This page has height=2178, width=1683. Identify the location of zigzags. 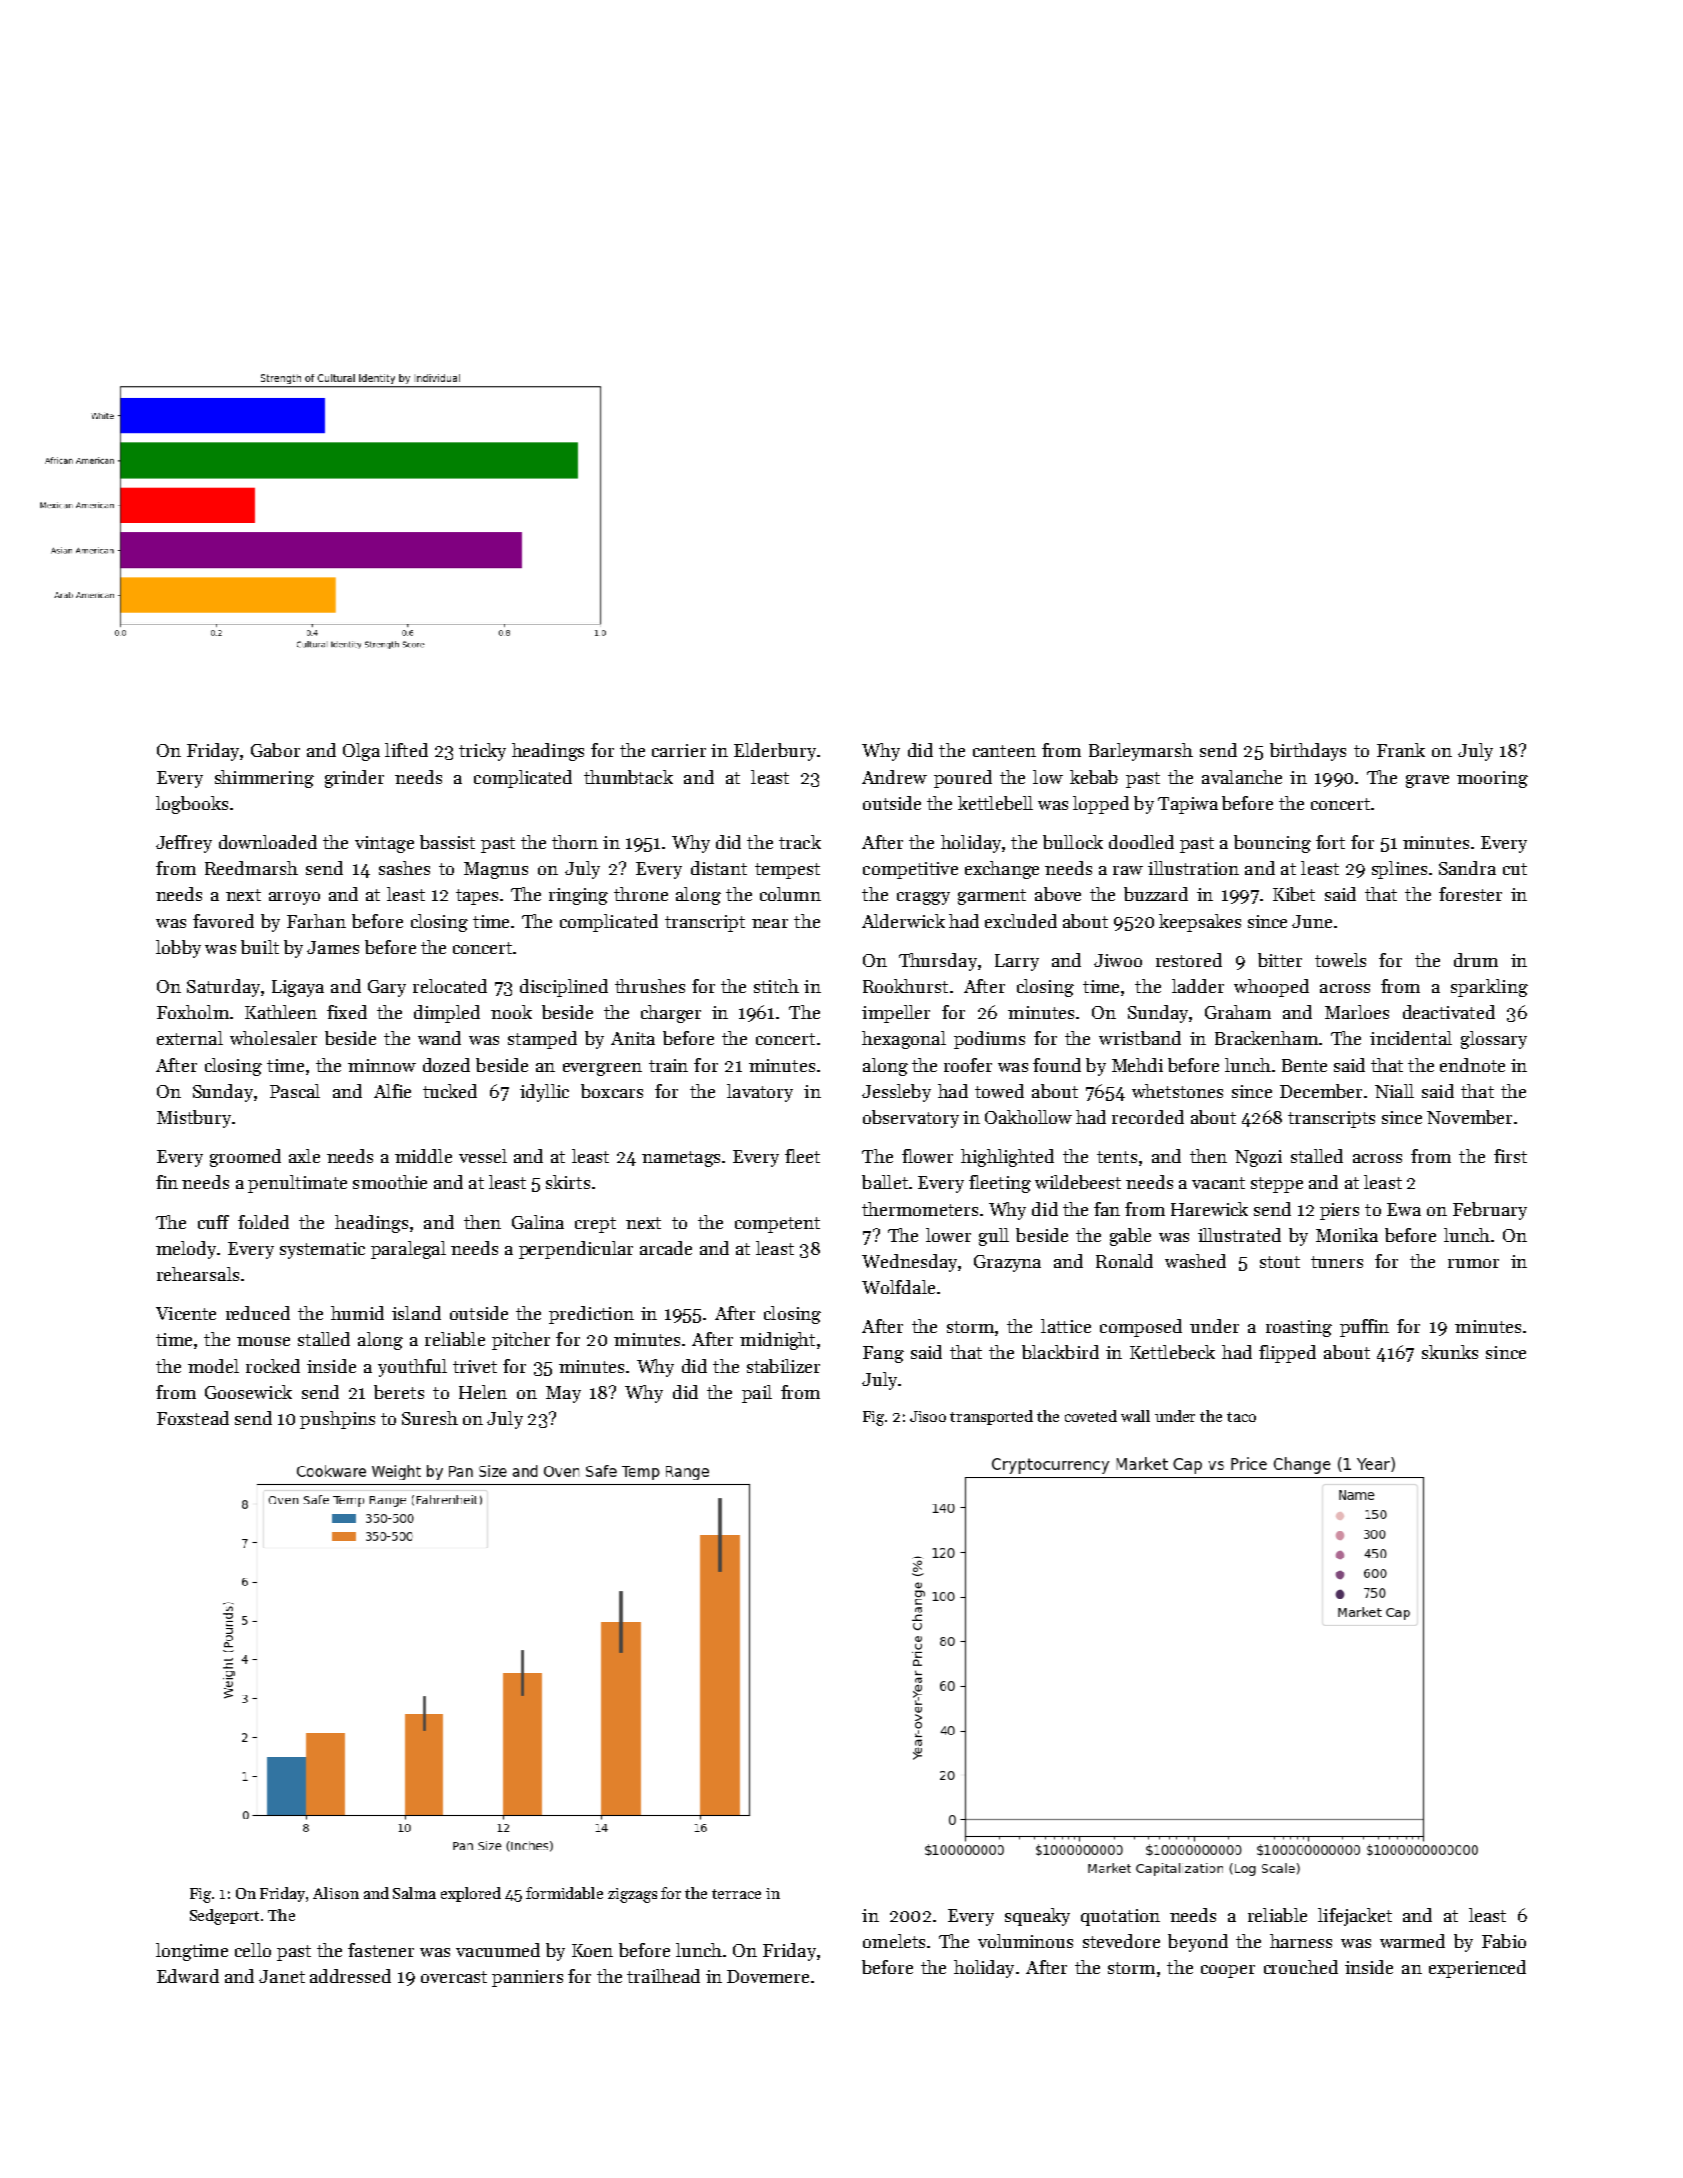
(632, 1895).
